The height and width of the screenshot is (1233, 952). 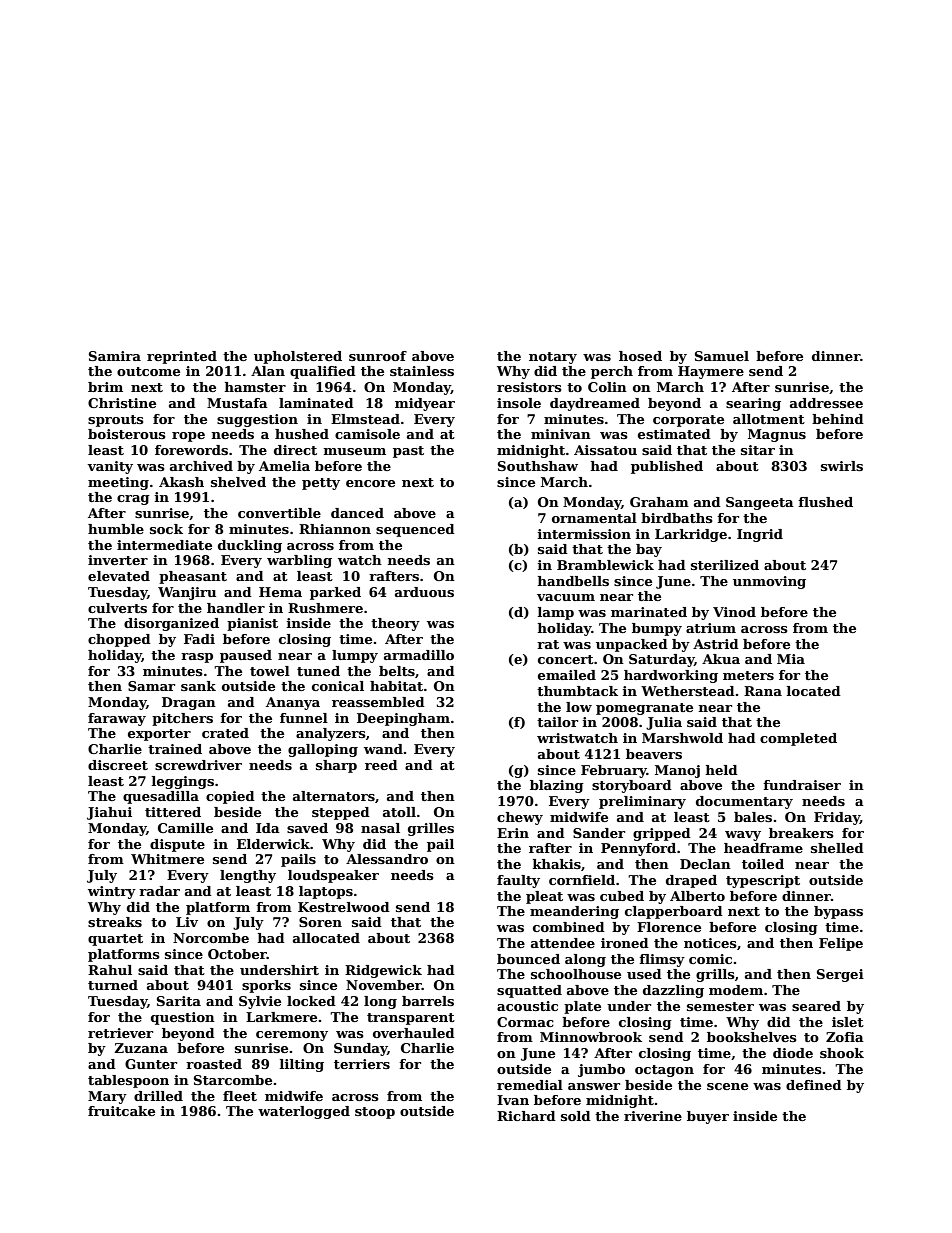 What do you see at coordinates (825, 502) in the screenshot?
I see `flushed` at bounding box center [825, 502].
